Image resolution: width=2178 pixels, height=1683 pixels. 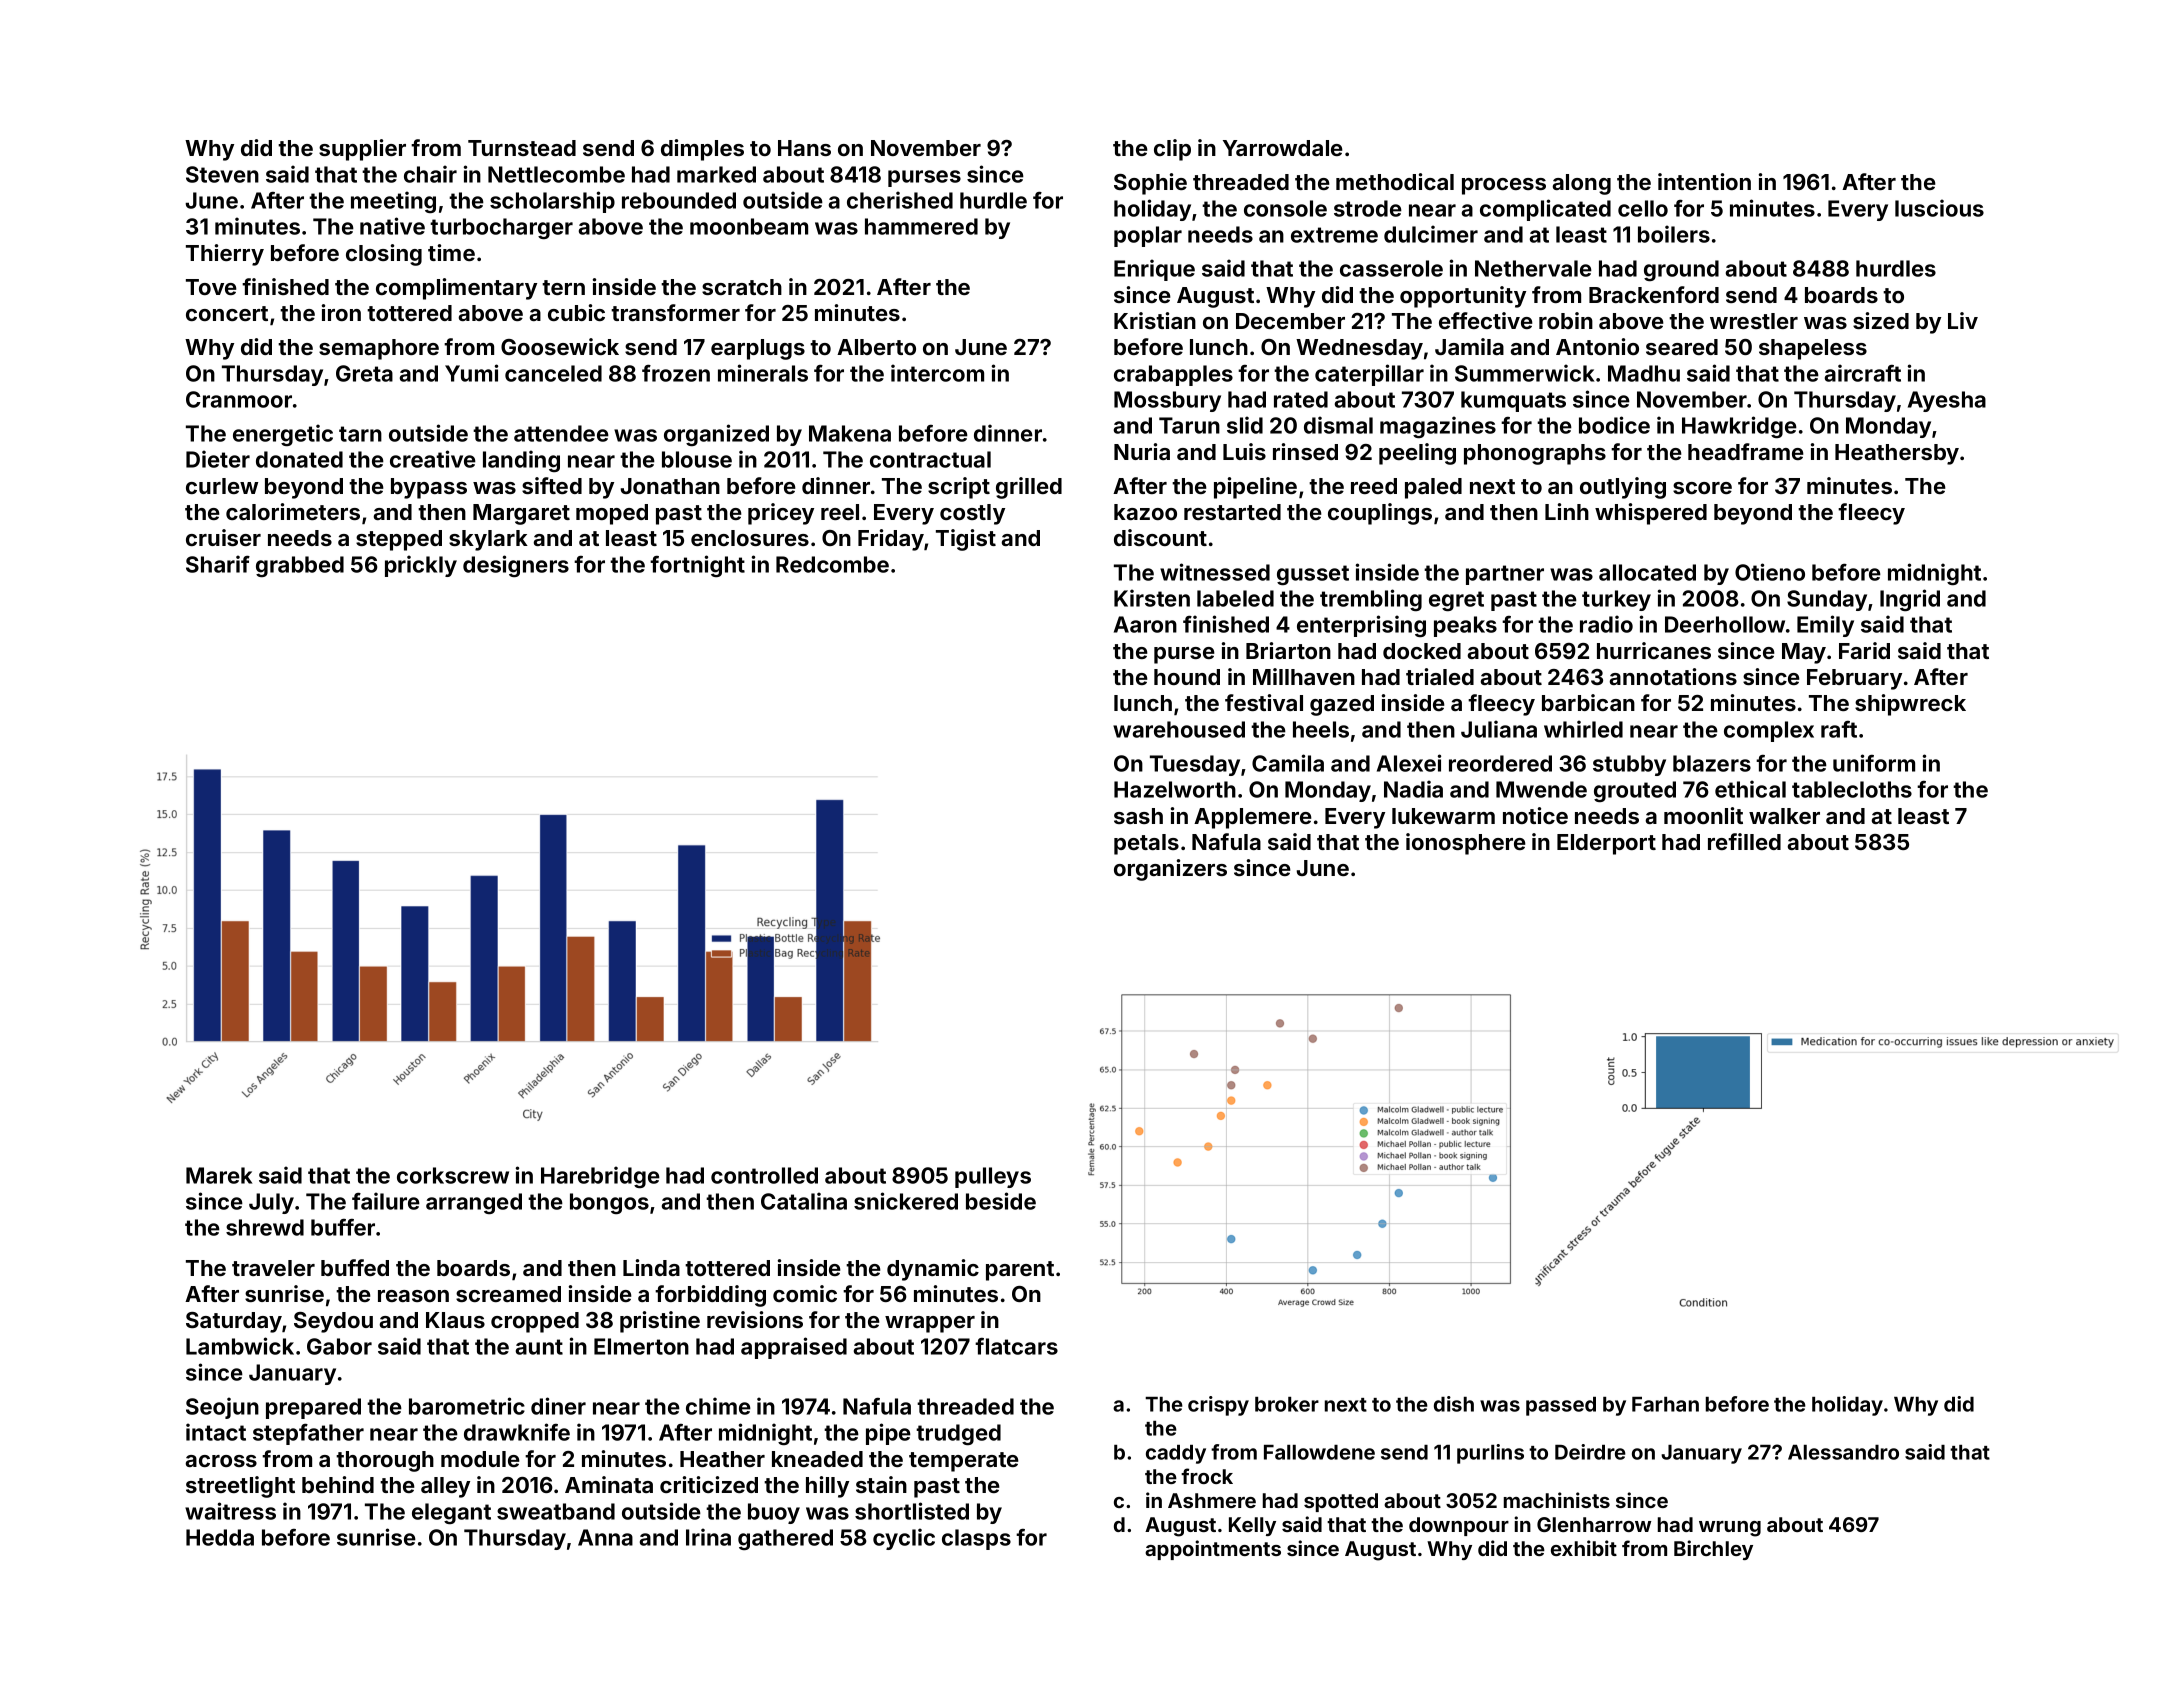 I want to click on ionosphere, so click(x=1466, y=844).
